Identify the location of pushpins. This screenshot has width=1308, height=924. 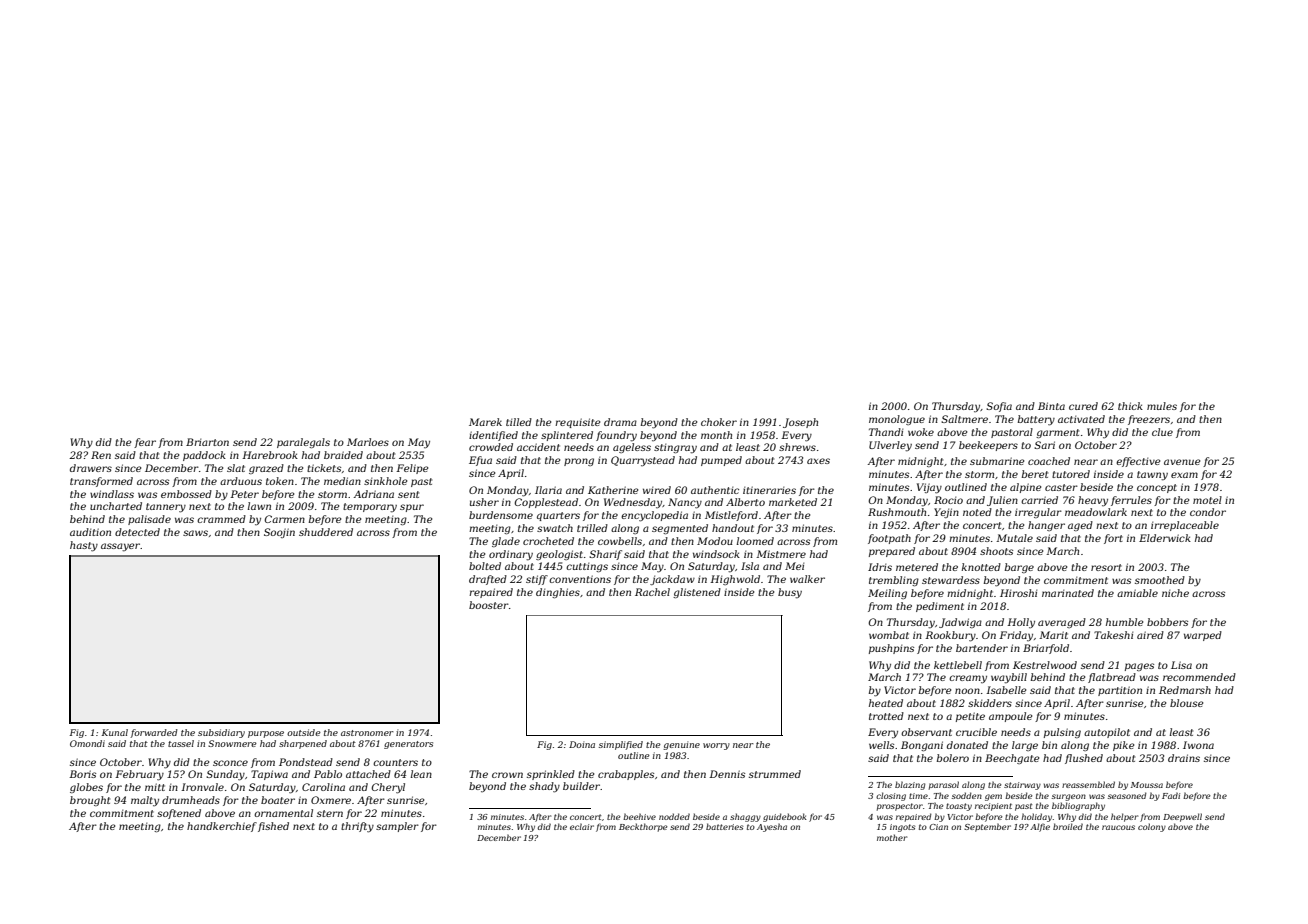
(891, 649).
